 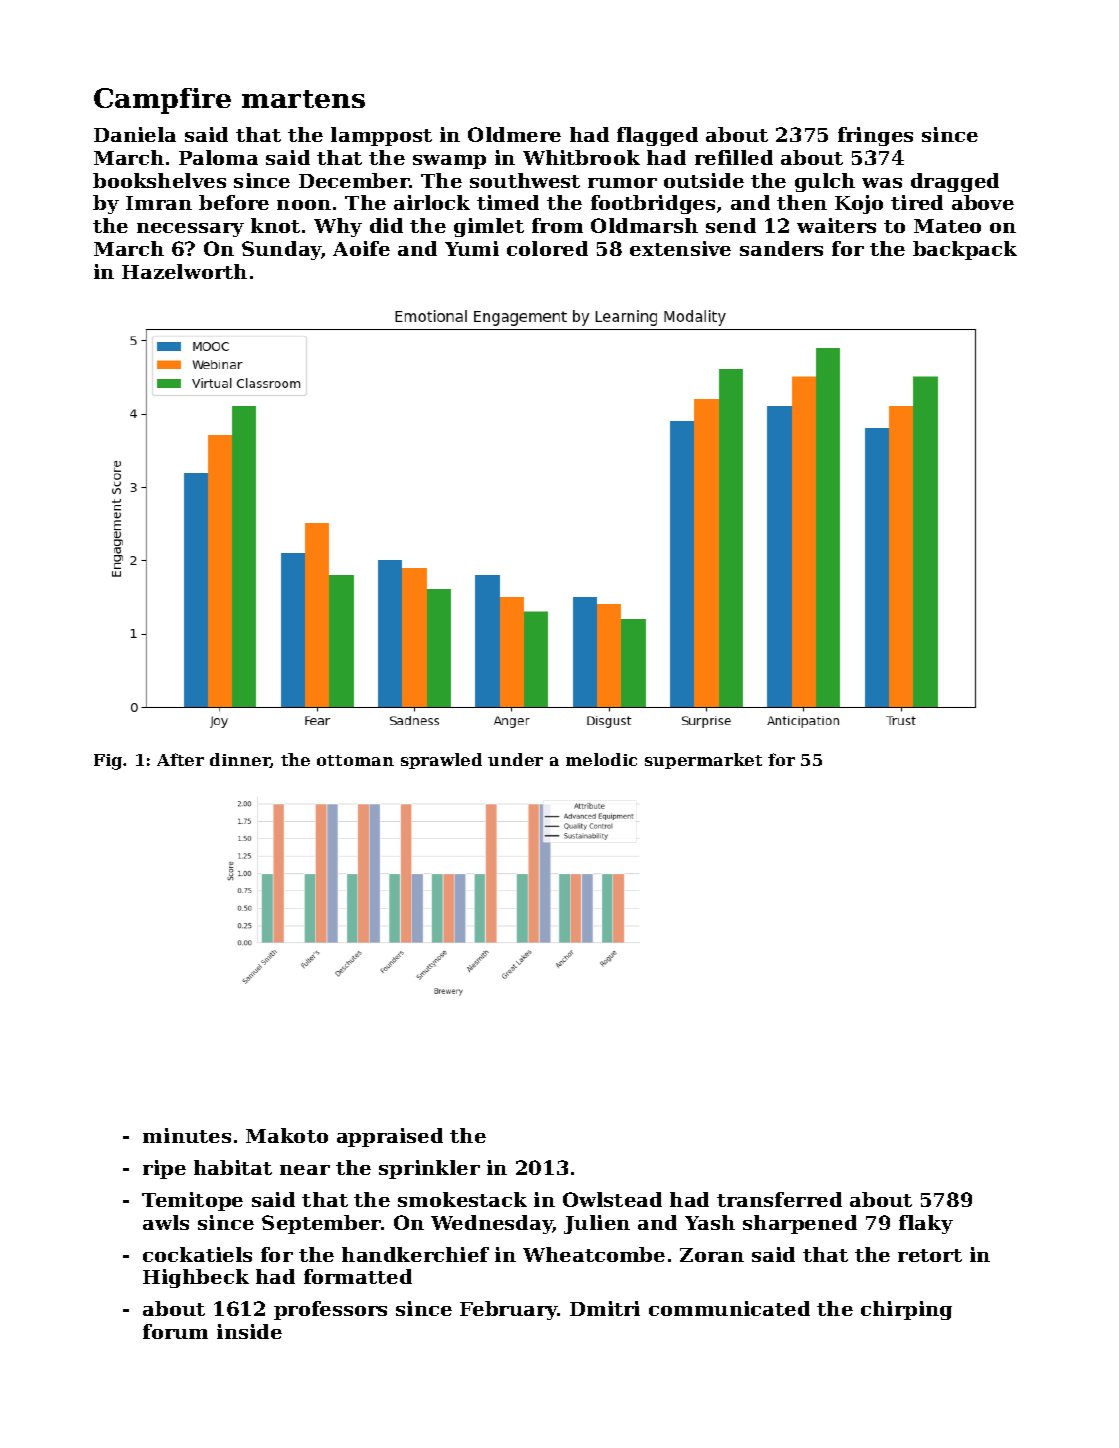 What do you see at coordinates (601, 759) in the screenshot?
I see `melodic` at bounding box center [601, 759].
